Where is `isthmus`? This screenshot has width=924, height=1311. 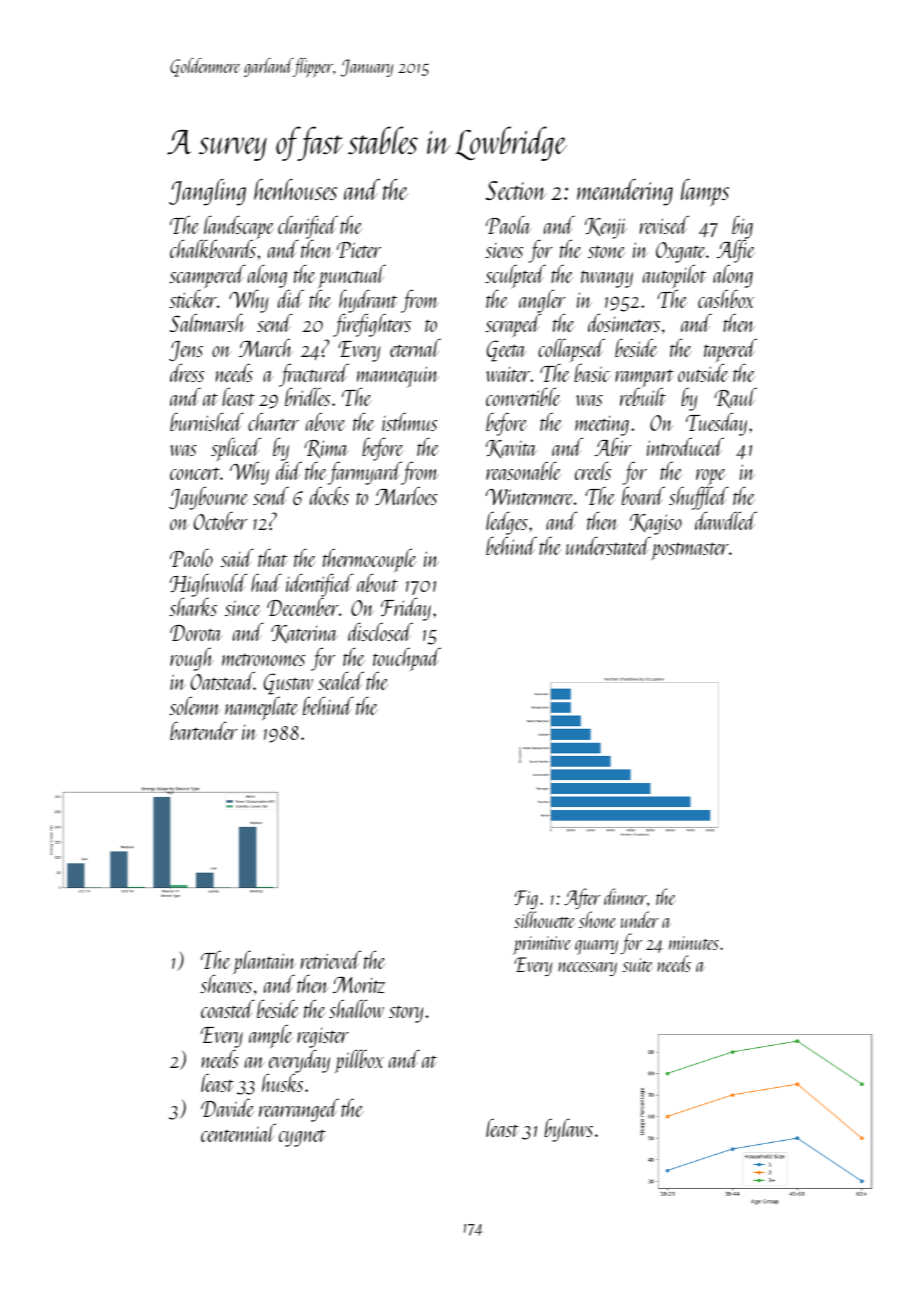 isthmus is located at coordinates (409, 422).
